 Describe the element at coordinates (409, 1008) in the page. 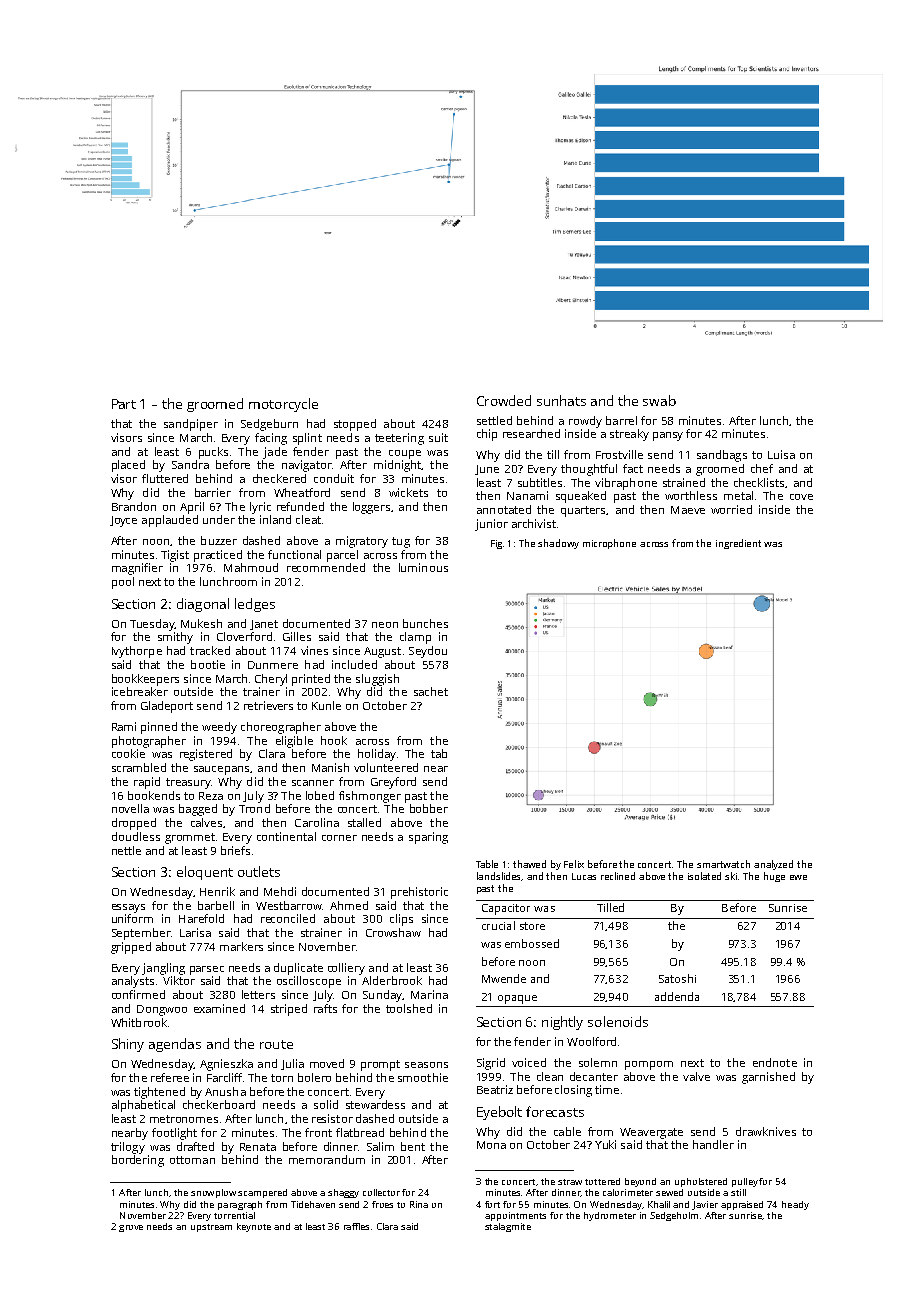

I see `toolshed` at that location.
